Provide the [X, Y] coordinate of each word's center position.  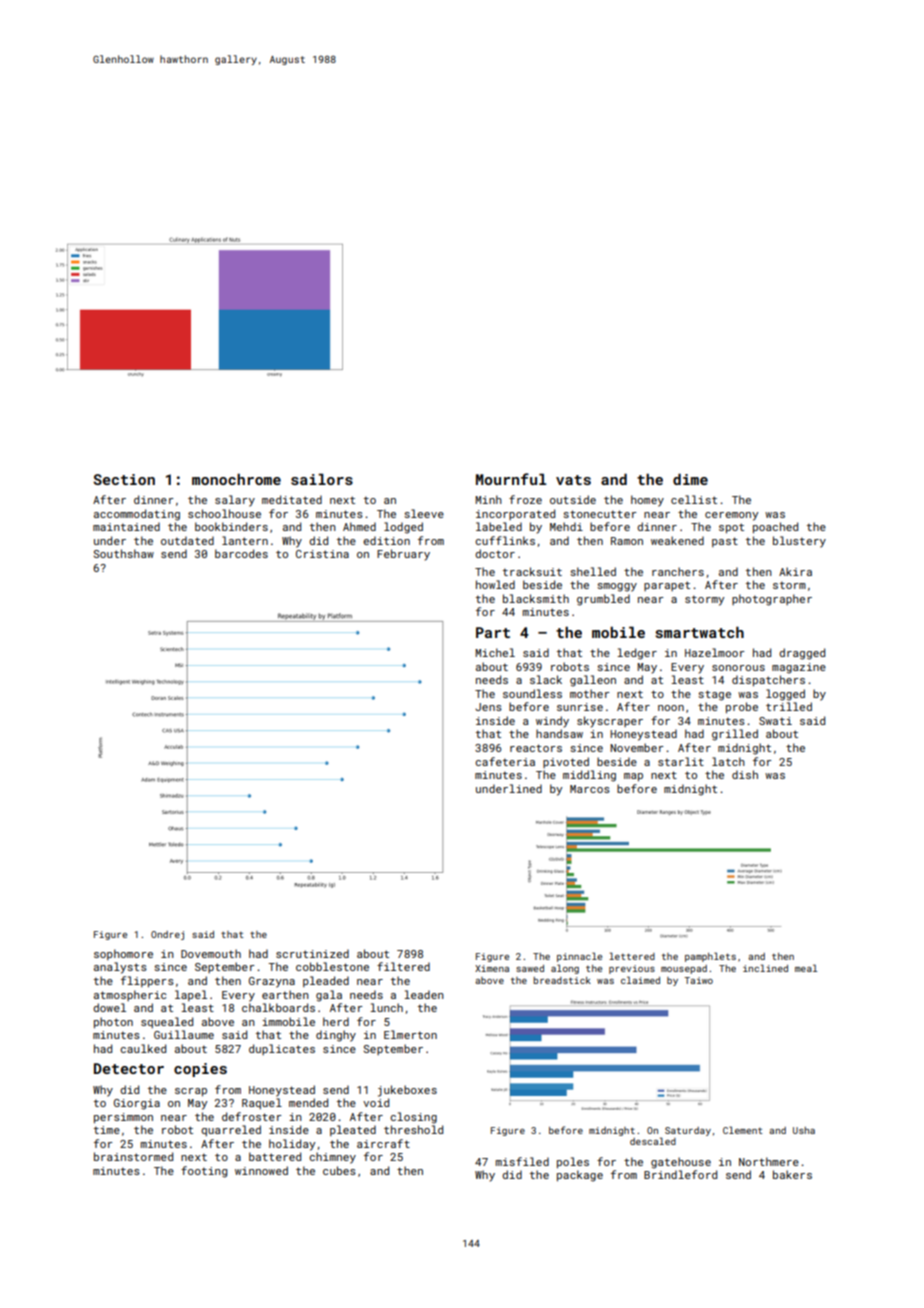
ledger [637, 654]
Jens [488, 707]
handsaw [559, 733]
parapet [667, 586]
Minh [488, 499]
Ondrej [167, 935]
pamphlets [710, 957]
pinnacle [579, 957]
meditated [292, 499]
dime [690, 479]
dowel [109, 1007]
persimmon [123, 1118]
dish [745, 774]
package [580, 1176]
